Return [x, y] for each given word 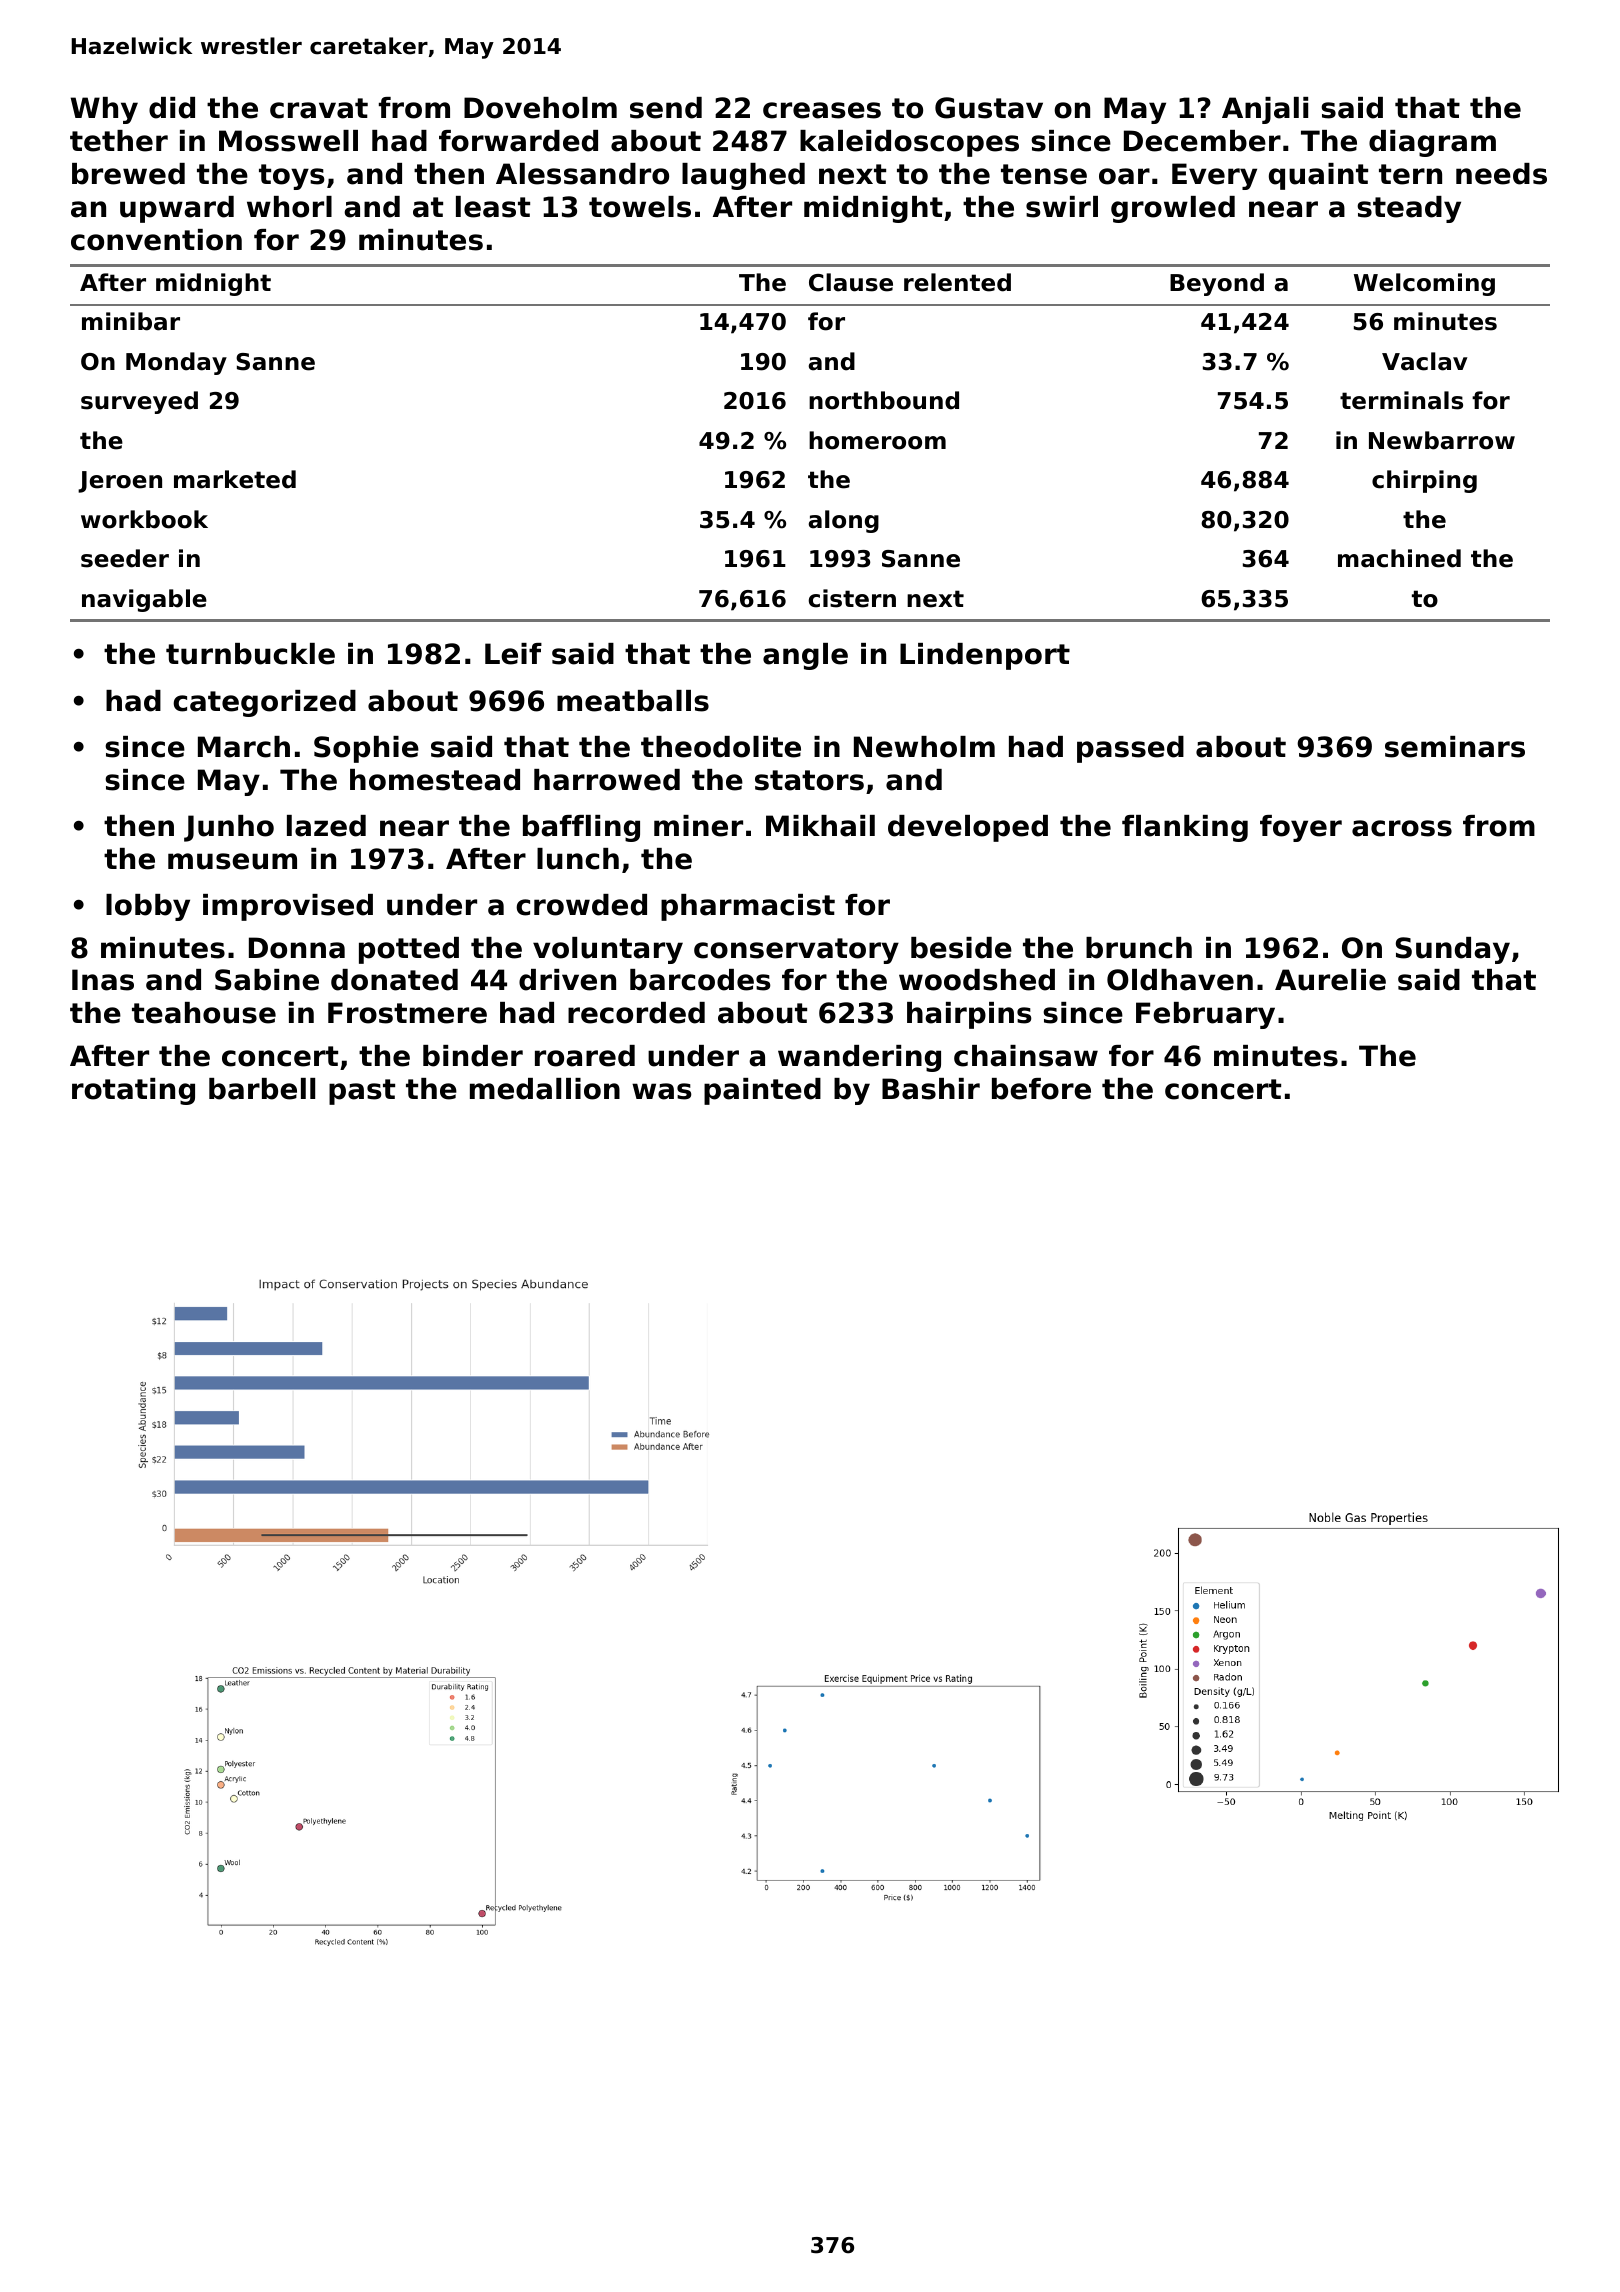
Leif [513, 654]
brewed [128, 174]
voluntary [608, 950]
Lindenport [985, 656]
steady [1409, 209]
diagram [1432, 143]
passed [1130, 749]
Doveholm [540, 108]
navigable [144, 600]
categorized [264, 703]
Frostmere [407, 1013]
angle [805, 656]
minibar [131, 321]
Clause [851, 282]
